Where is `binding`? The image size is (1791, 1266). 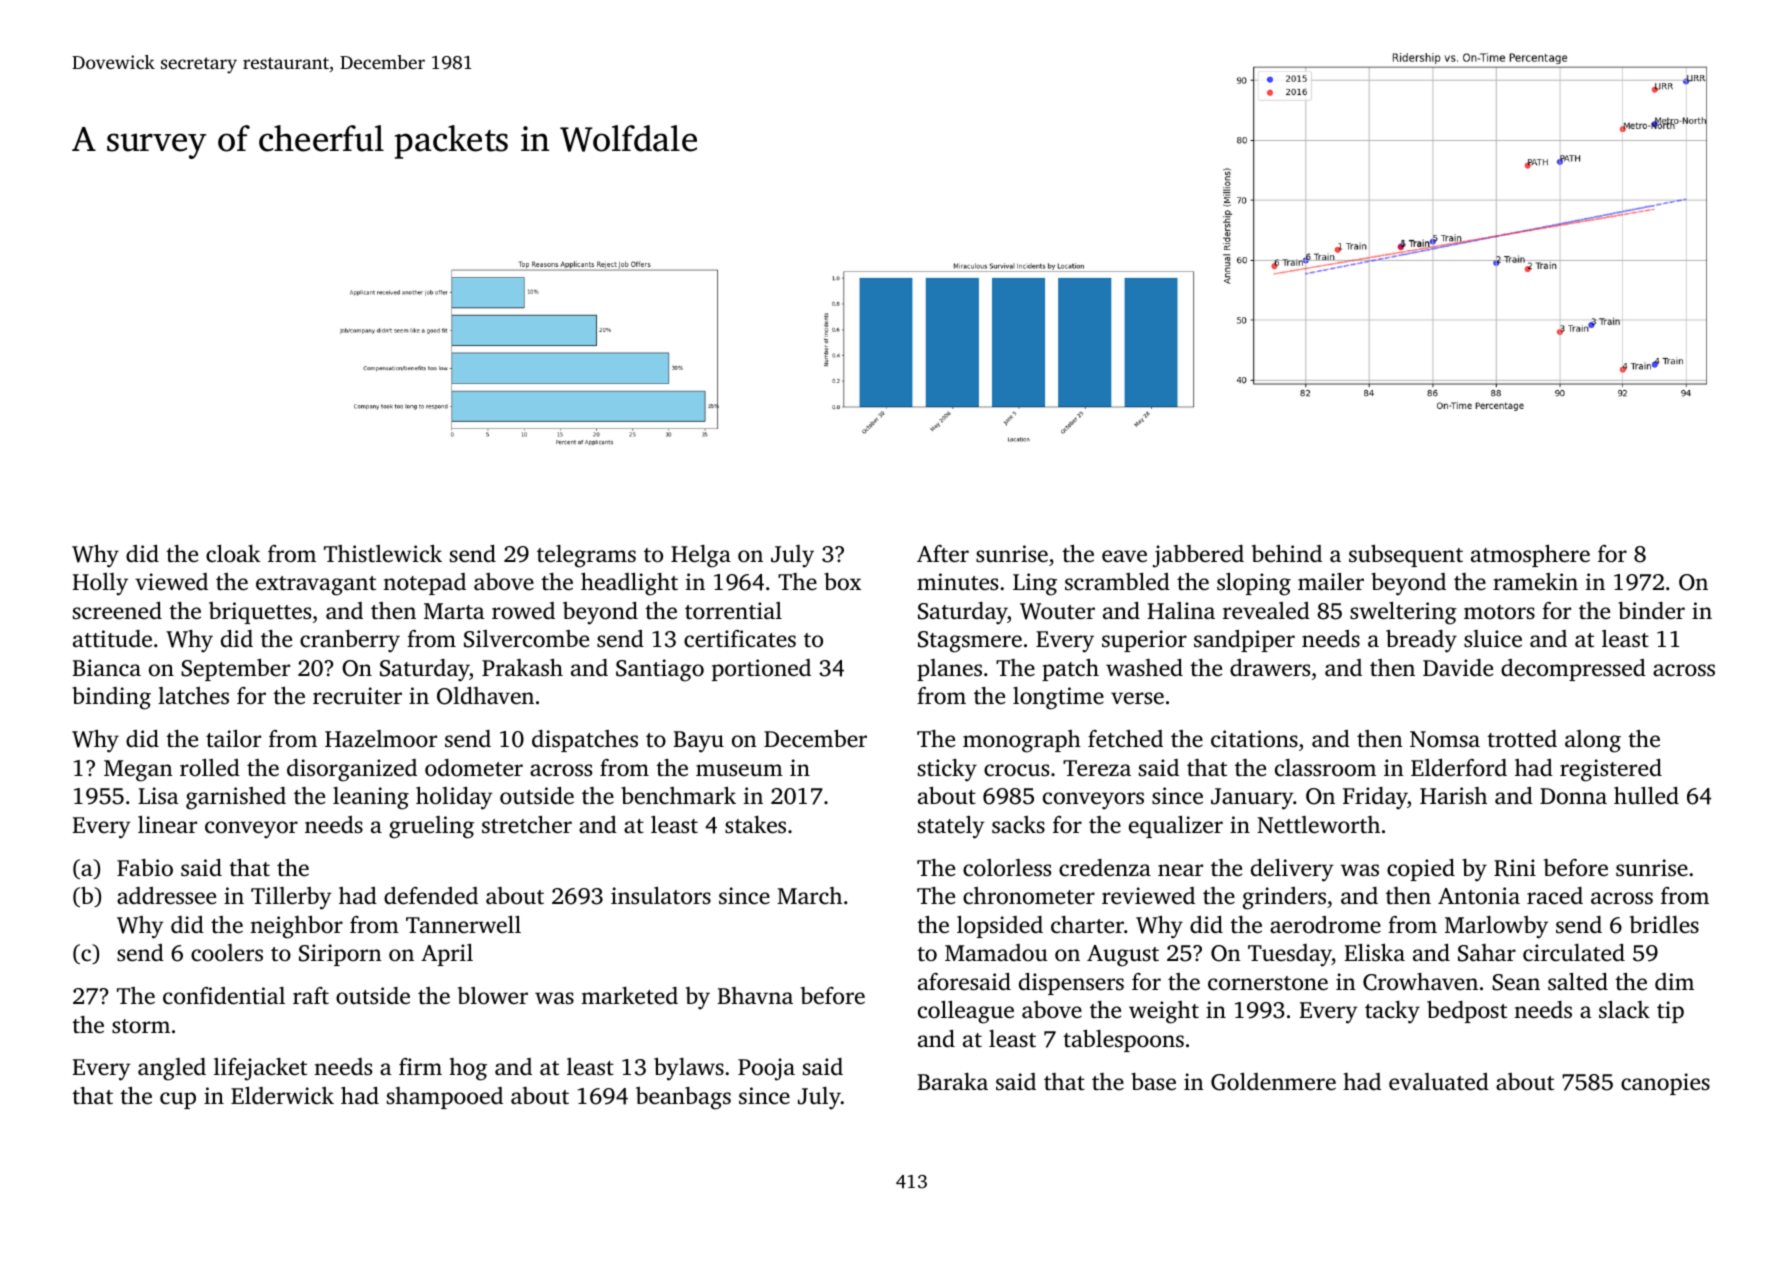 binding is located at coordinates (111, 698).
